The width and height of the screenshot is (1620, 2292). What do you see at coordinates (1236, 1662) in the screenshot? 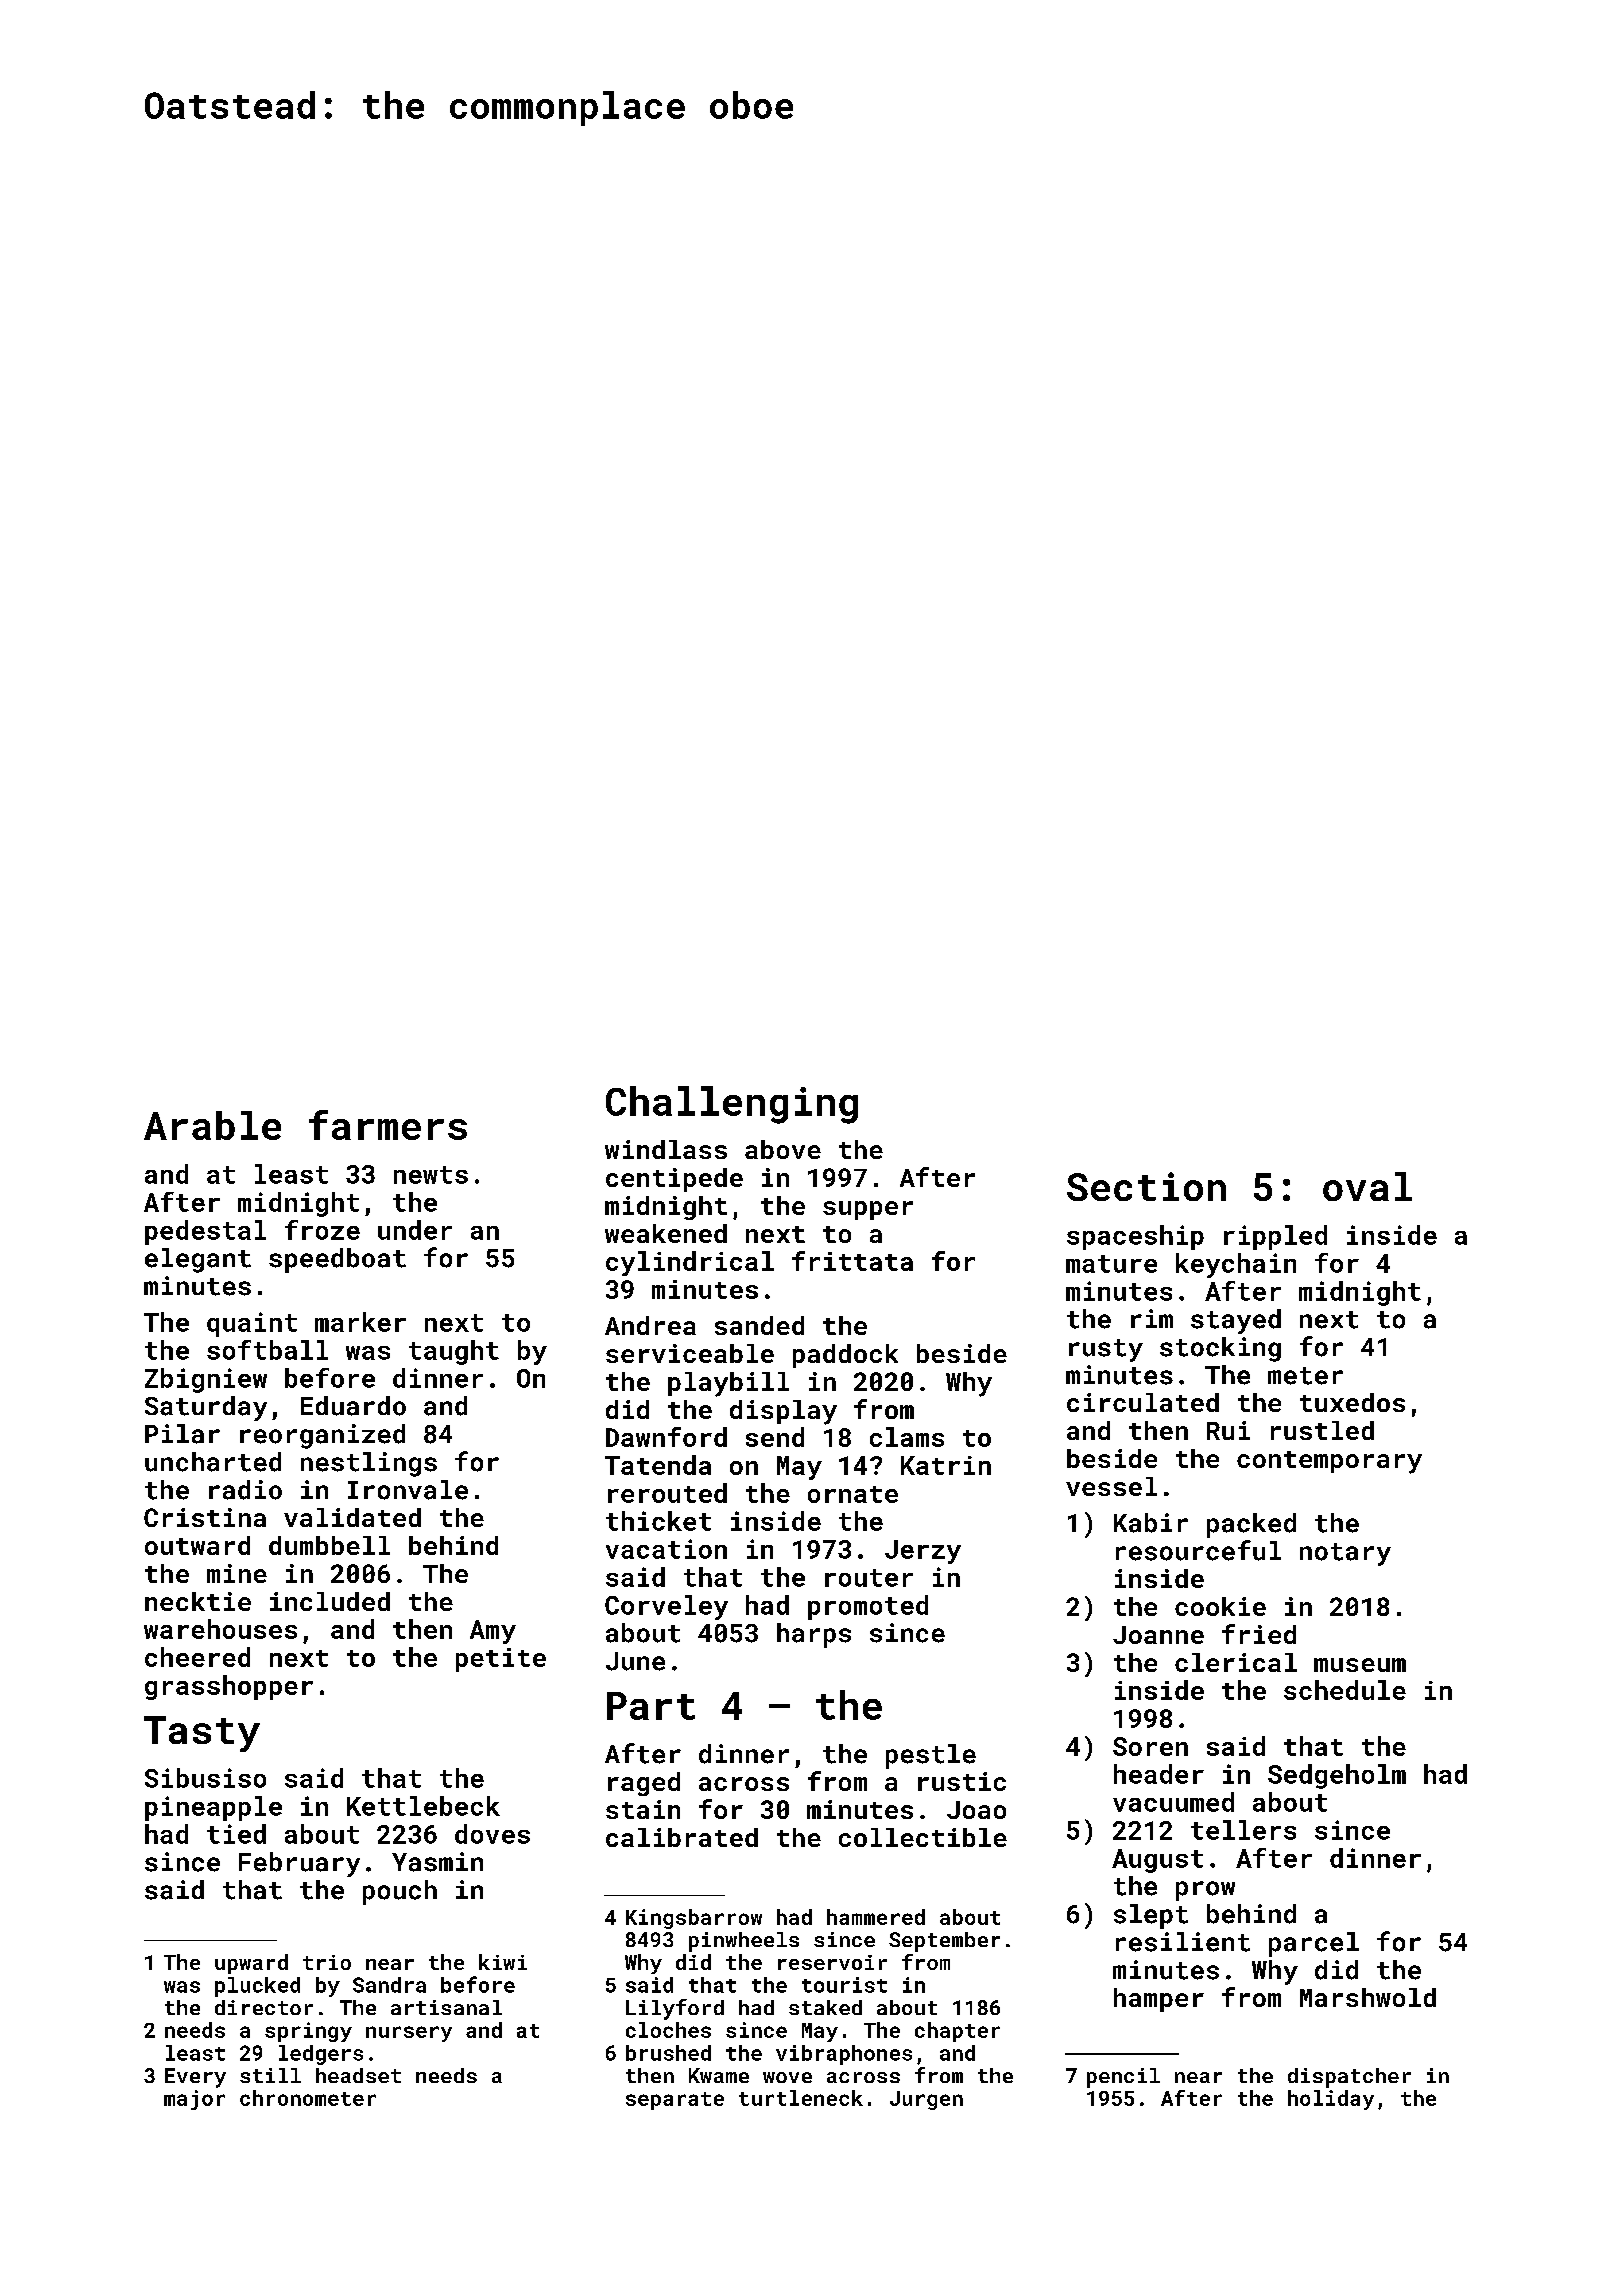
I see `clerical` at bounding box center [1236, 1662].
